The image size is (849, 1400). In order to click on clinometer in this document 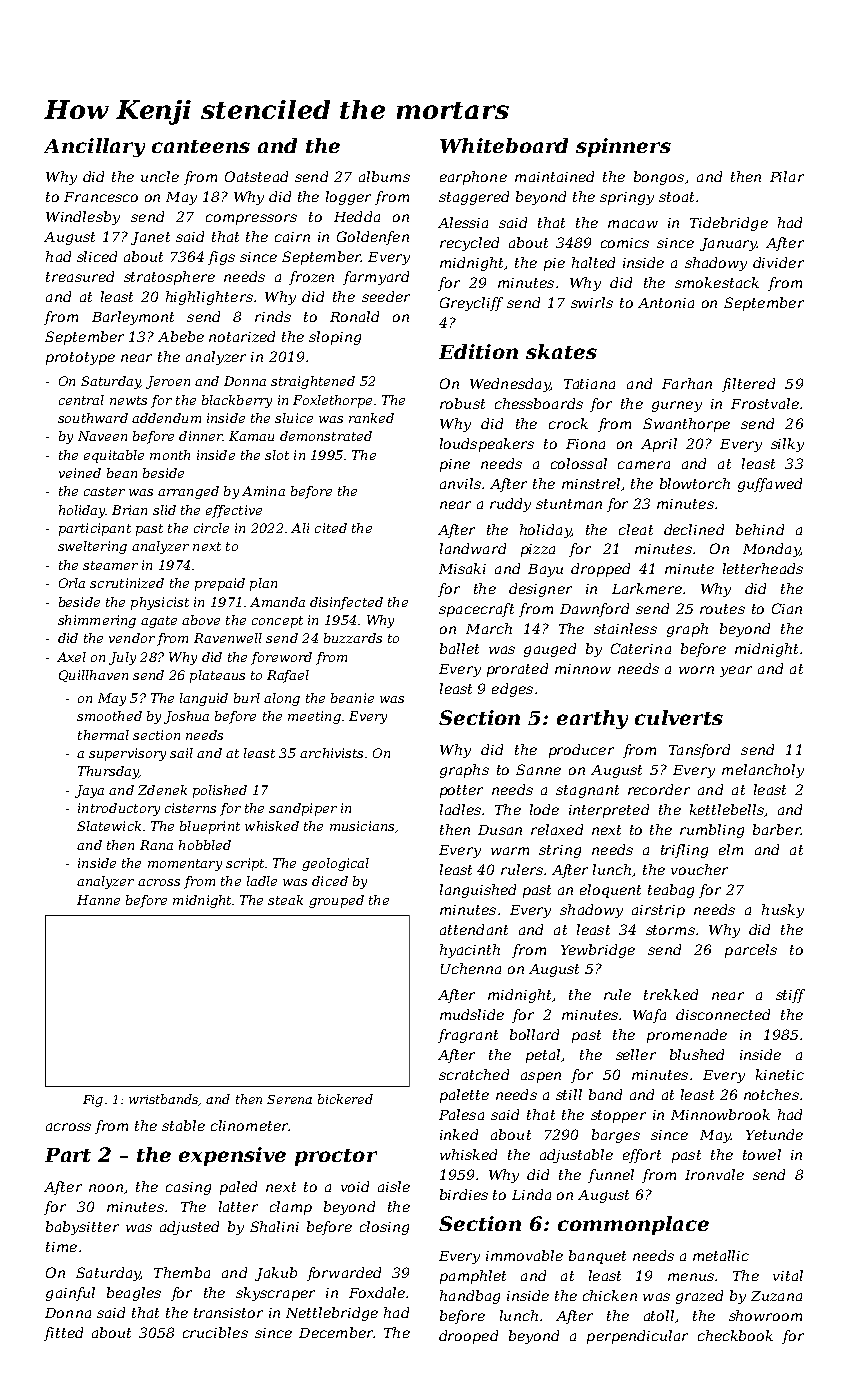, I will do `click(249, 1125)`.
